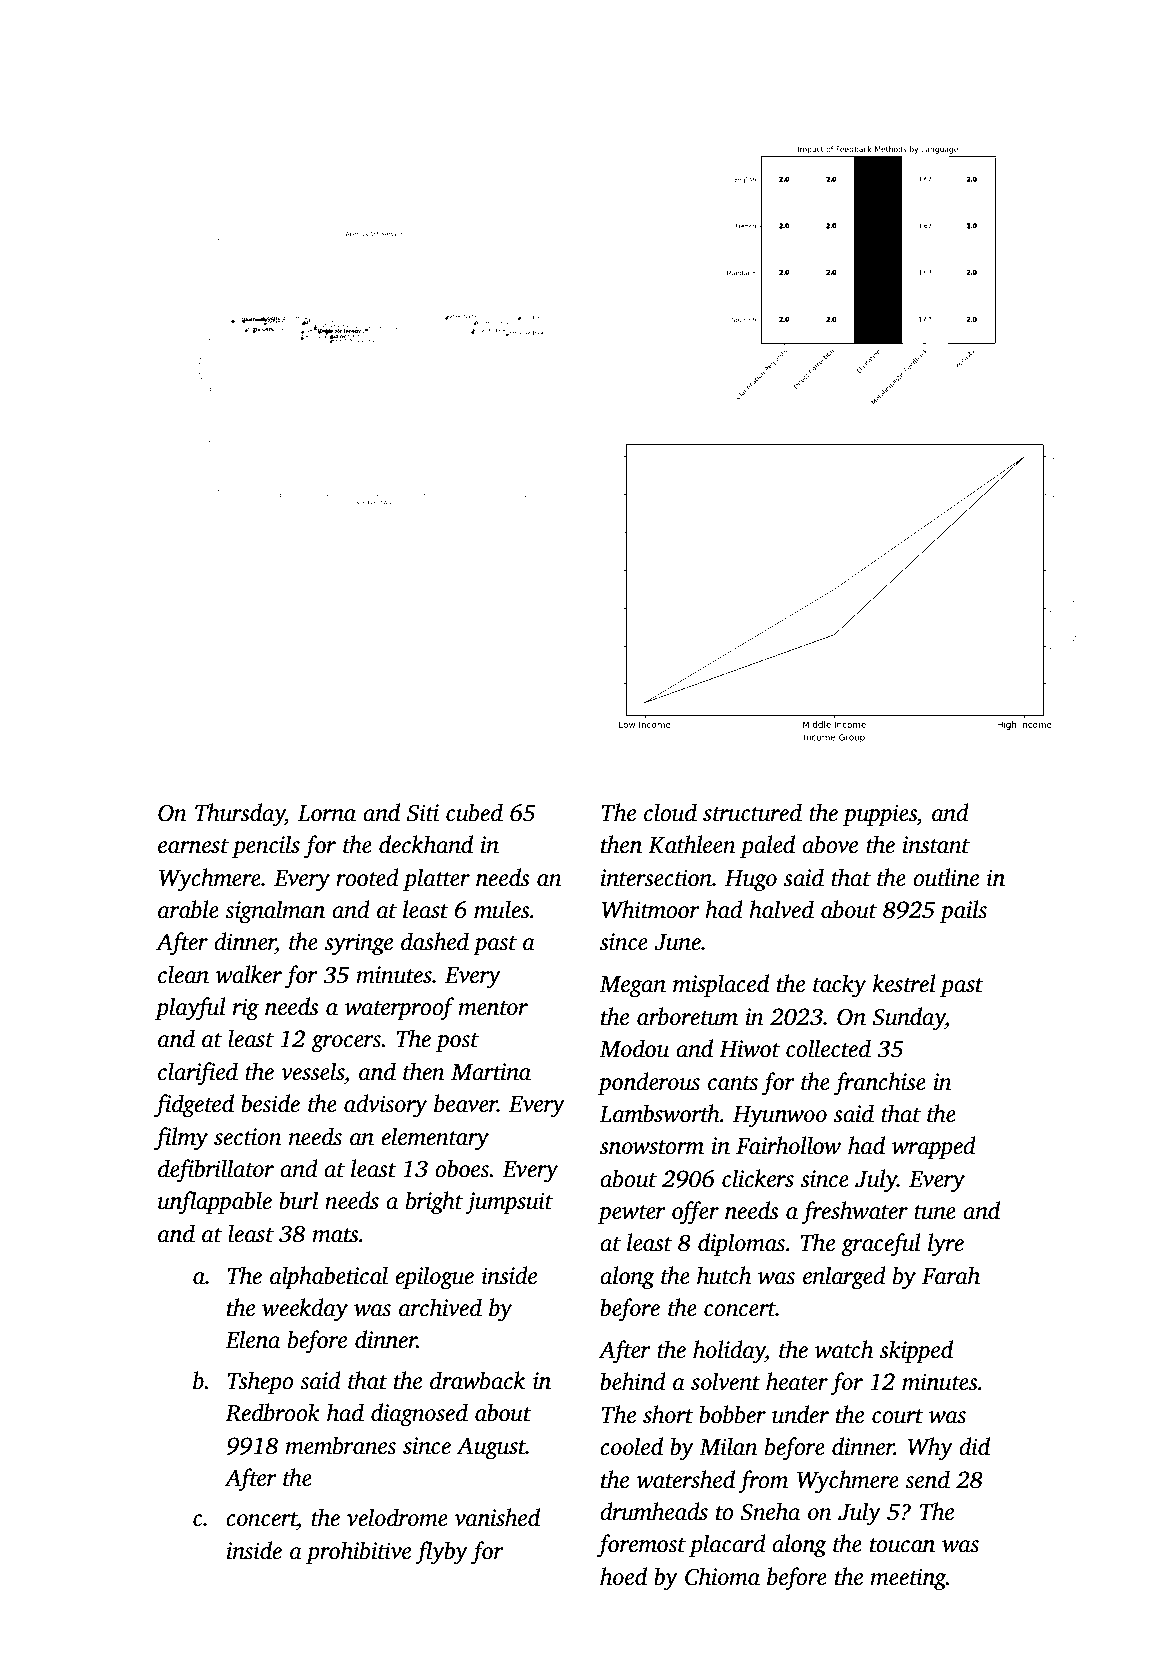 The image size is (1165, 1654). Describe the element at coordinates (358, 1552) in the screenshot. I see `prohibitive` at that location.
